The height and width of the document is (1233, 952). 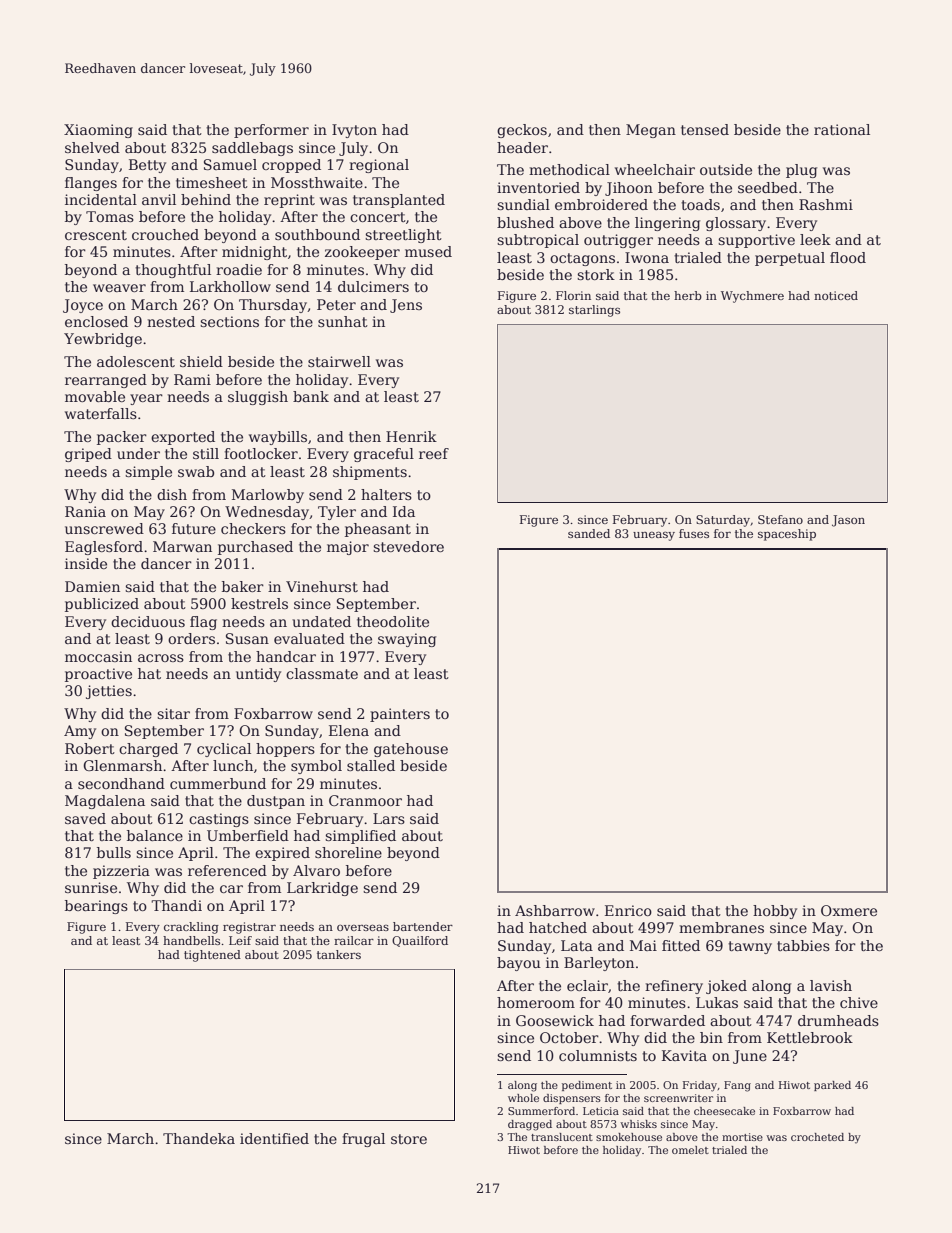 I want to click on identified, so click(x=274, y=1138).
